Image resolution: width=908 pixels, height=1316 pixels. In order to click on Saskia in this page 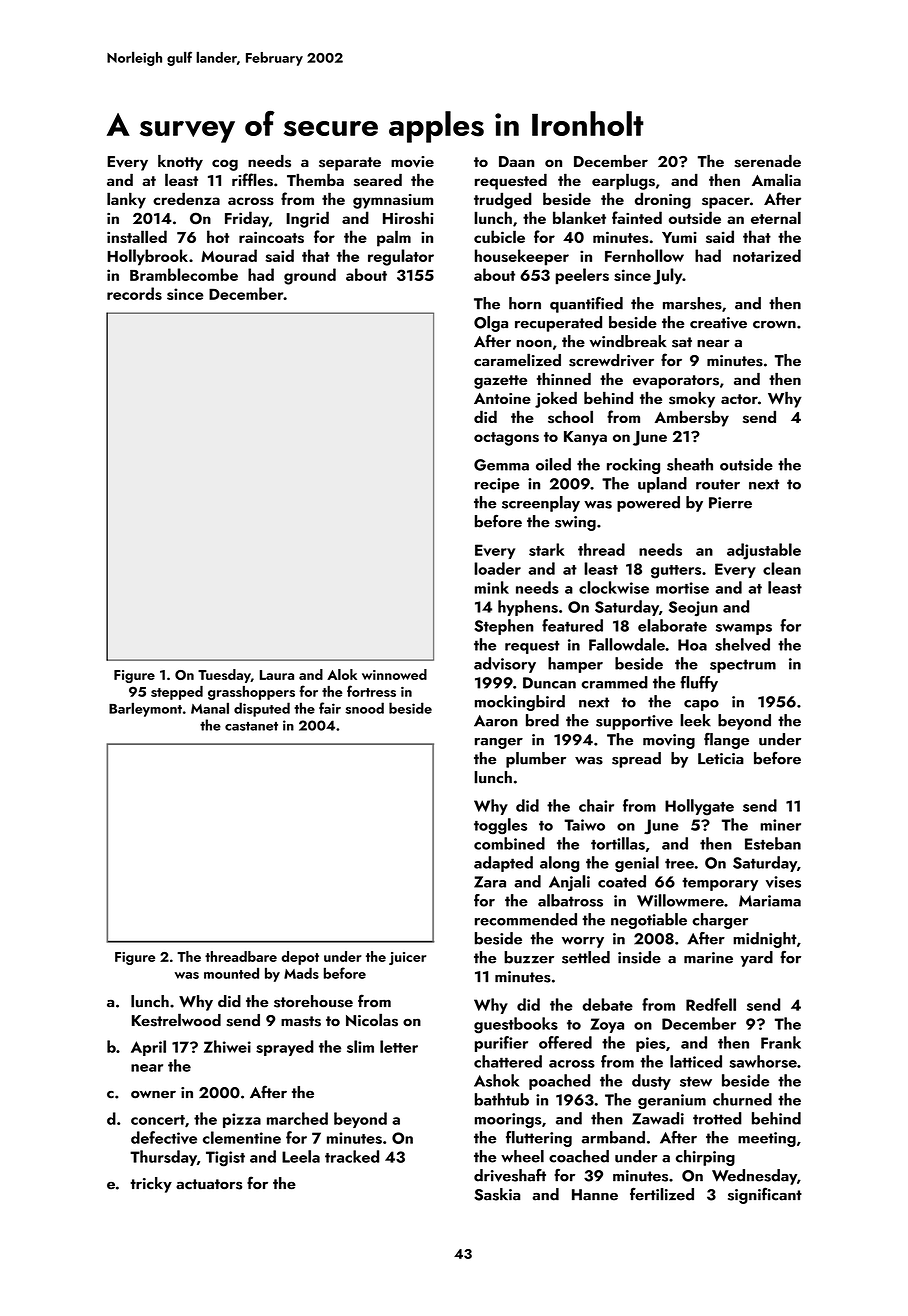, I will do `click(497, 1194)`.
